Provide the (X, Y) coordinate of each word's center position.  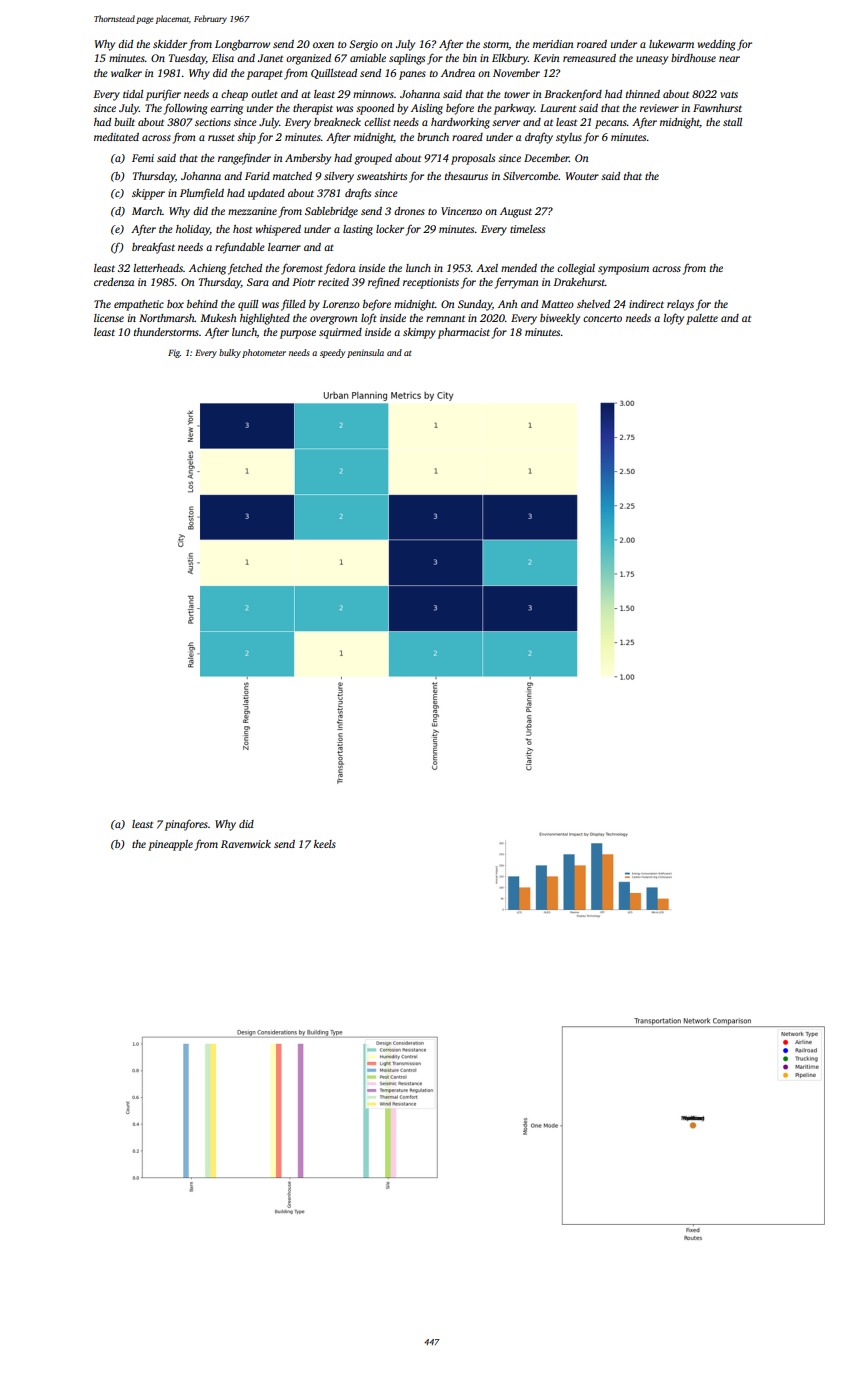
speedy (332, 353)
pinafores (186, 825)
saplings (407, 59)
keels (325, 844)
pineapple (170, 845)
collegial (576, 269)
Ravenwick (246, 844)
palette (702, 319)
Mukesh (218, 318)
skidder (170, 44)
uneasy (652, 60)
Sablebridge (331, 212)
